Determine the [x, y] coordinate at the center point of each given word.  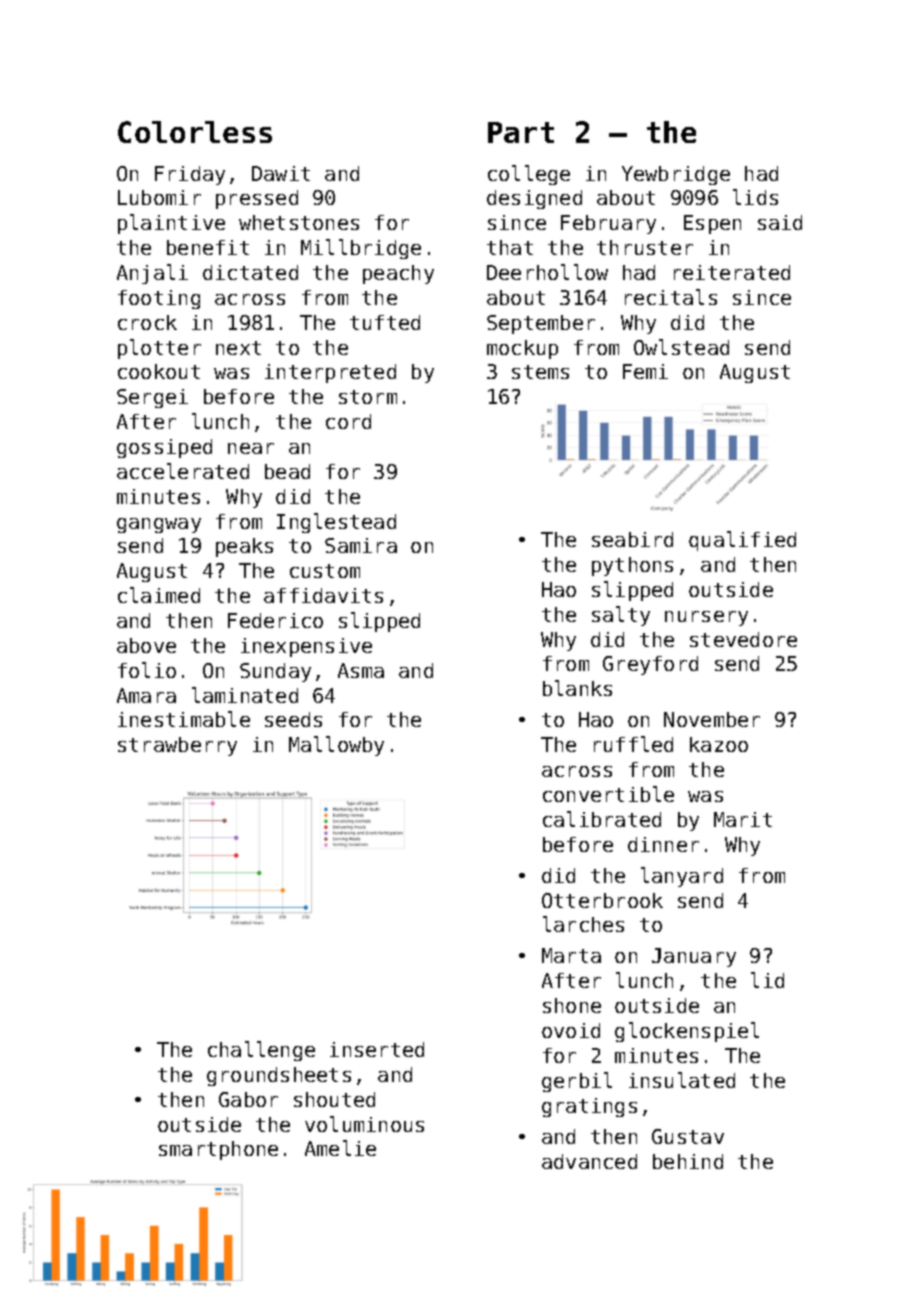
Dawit [281, 173]
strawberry [177, 746]
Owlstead [681, 347]
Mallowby [336, 746]
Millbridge [361, 249]
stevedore [743, 639]
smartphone [218, 1150]
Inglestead [336, 523]
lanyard [682, 877]
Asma [361, 670]
